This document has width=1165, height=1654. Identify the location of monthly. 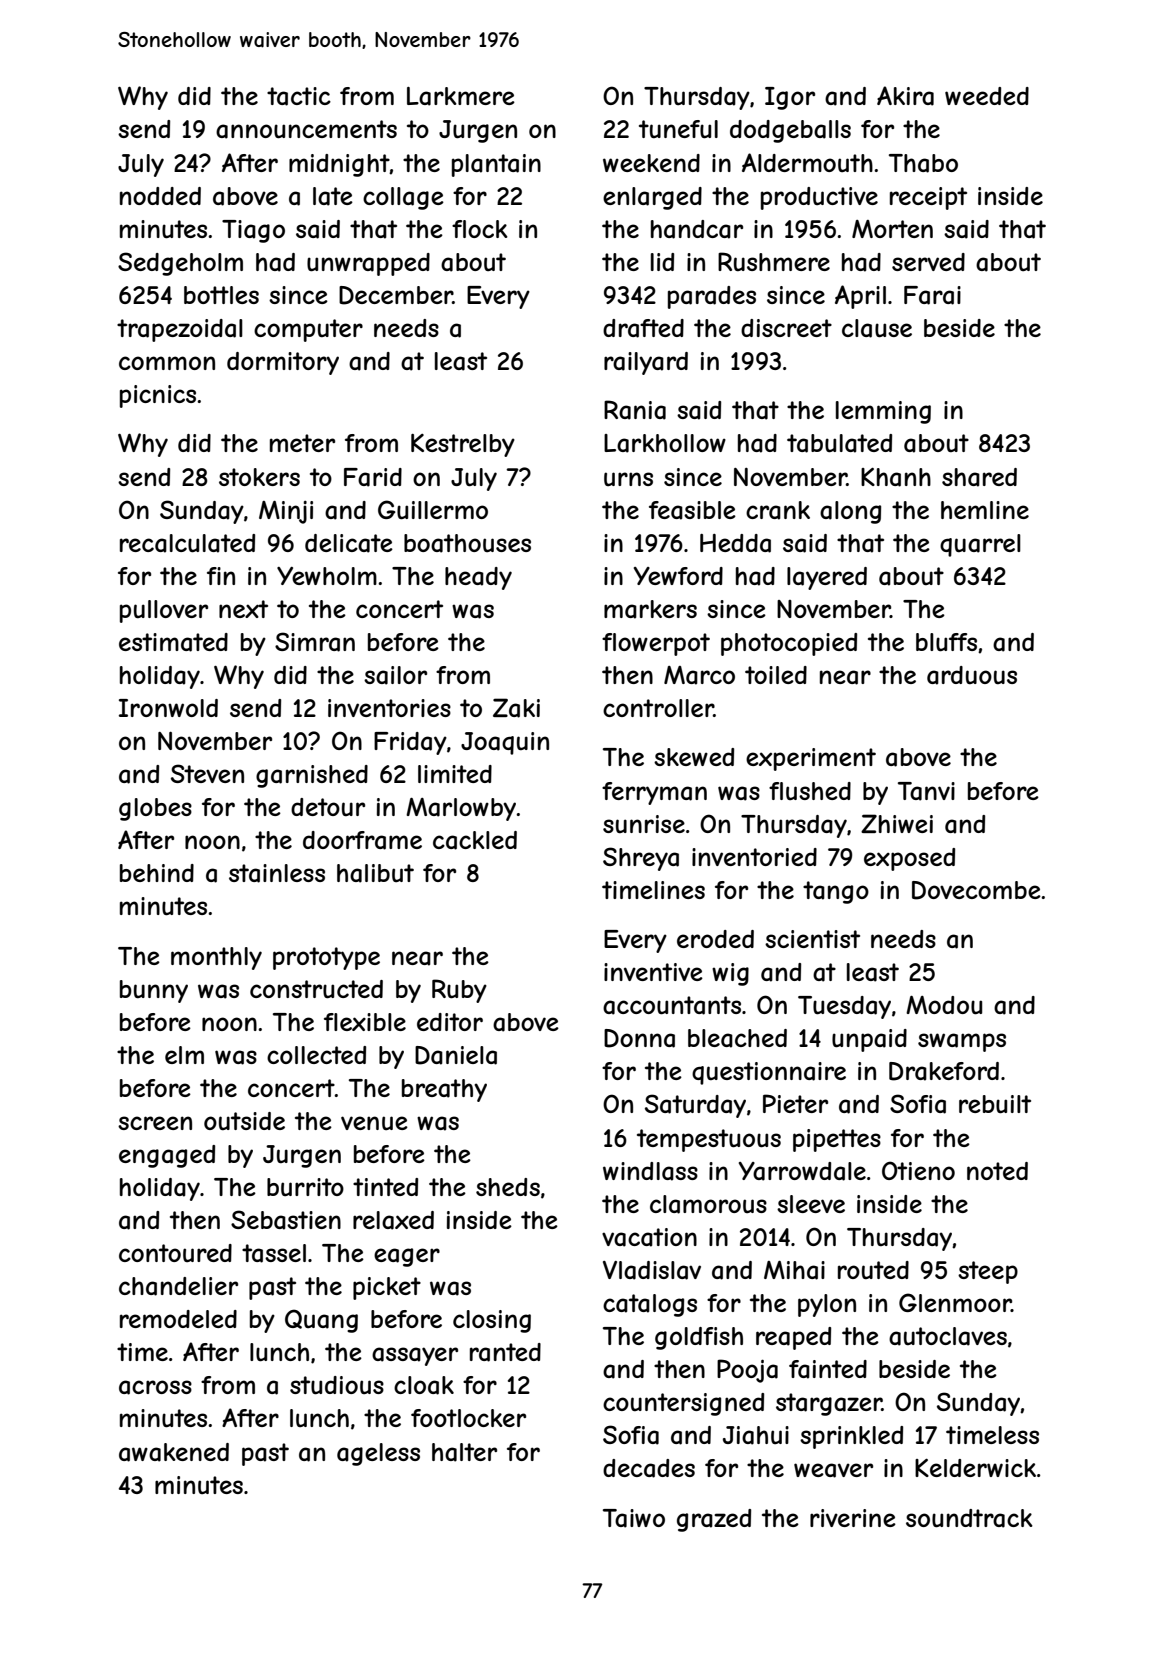
(216, 958).
